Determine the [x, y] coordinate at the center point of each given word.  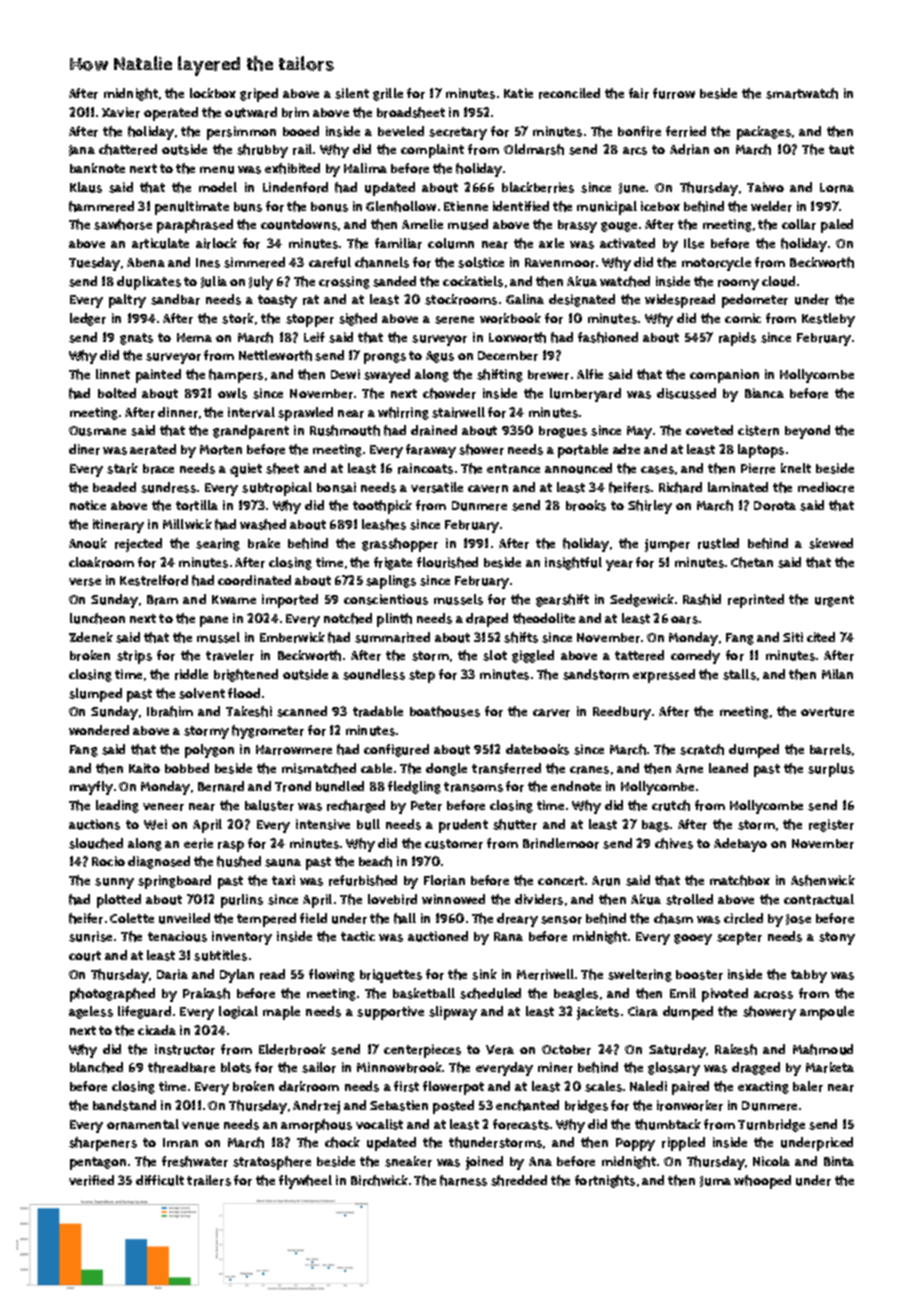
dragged [756, 1068]
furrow [674, 93]
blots [236, 1067]
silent [352, 93]
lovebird [392, 899]
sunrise [90, 936]
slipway [453, 1013]
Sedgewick [642, 600]
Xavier [121, 112]
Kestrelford [154, 580]
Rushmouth [345, 430]
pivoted [725, 995]
